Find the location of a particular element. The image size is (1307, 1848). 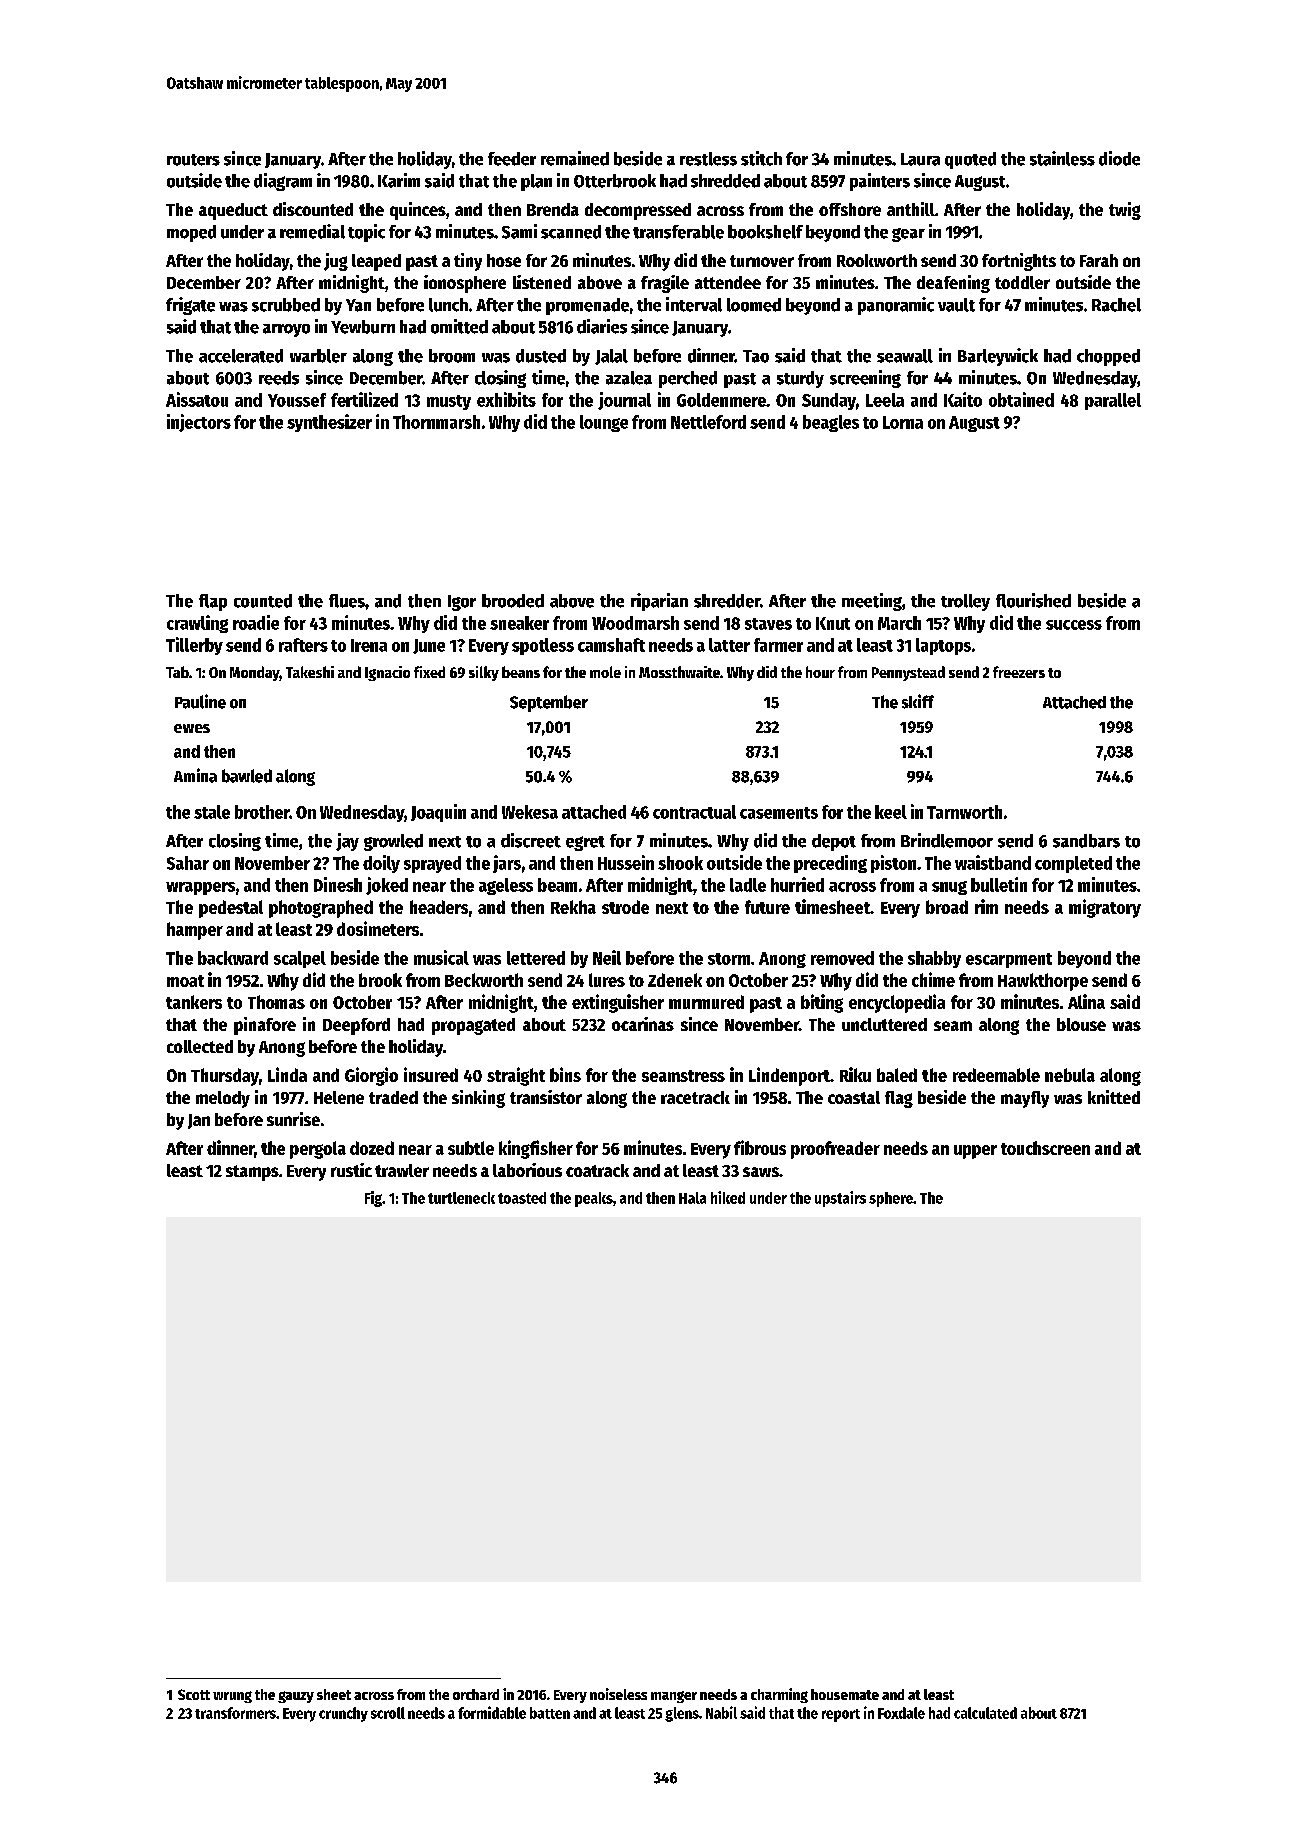

diagram is located at coordinates (283, 182).
